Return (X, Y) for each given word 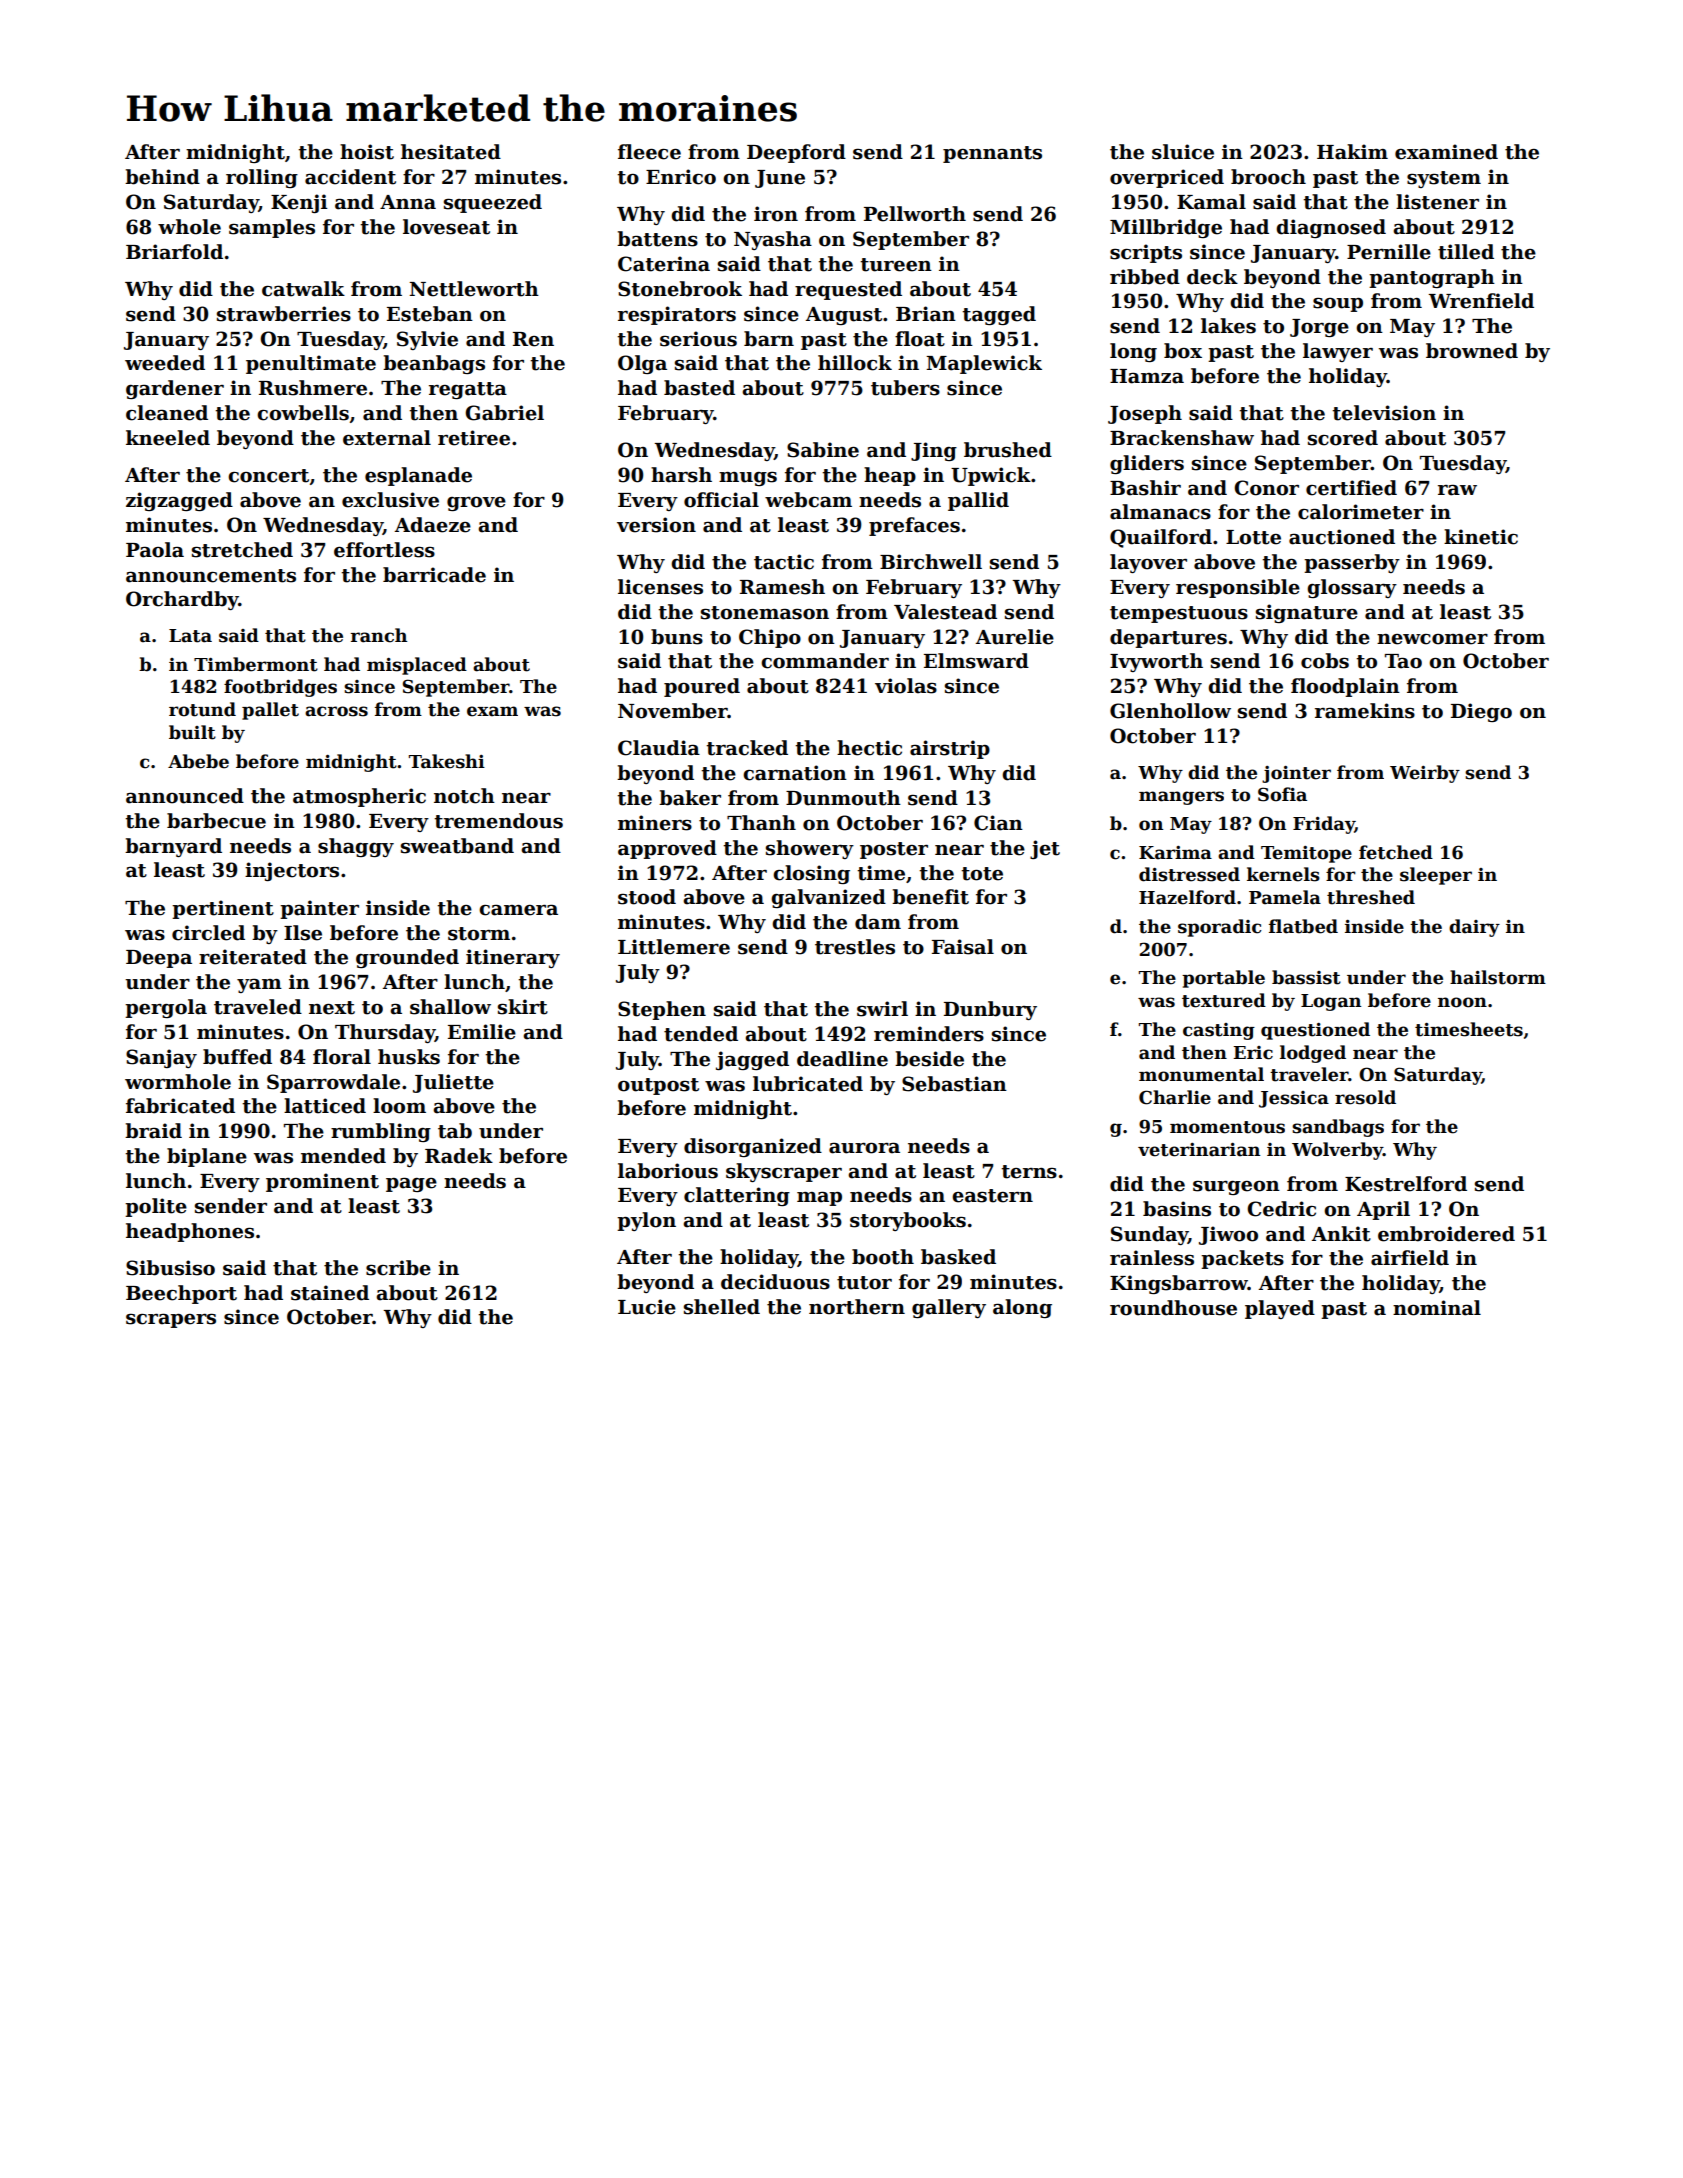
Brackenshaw (1182, 438)
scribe (398, 1268)
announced (185, 796)
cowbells (303, 413)
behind (162, 177)
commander (825, 661)
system (1444, 179)
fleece (649, 152)
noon (1462, 1002)
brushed (1008, 450)
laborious (668, 1171)
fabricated (180, 1106)
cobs (1325, 661)
